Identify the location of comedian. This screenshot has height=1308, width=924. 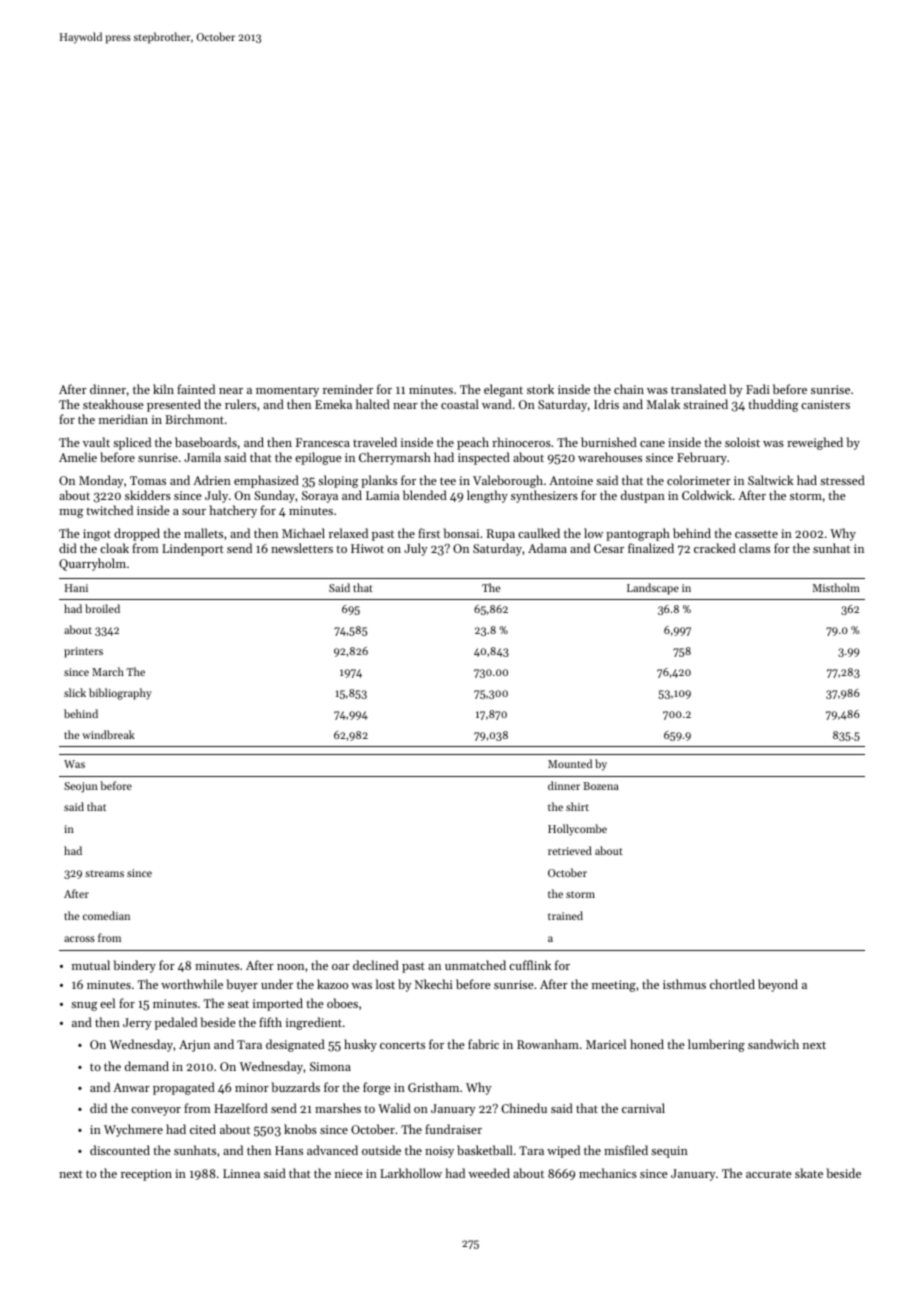
(106, 915).
